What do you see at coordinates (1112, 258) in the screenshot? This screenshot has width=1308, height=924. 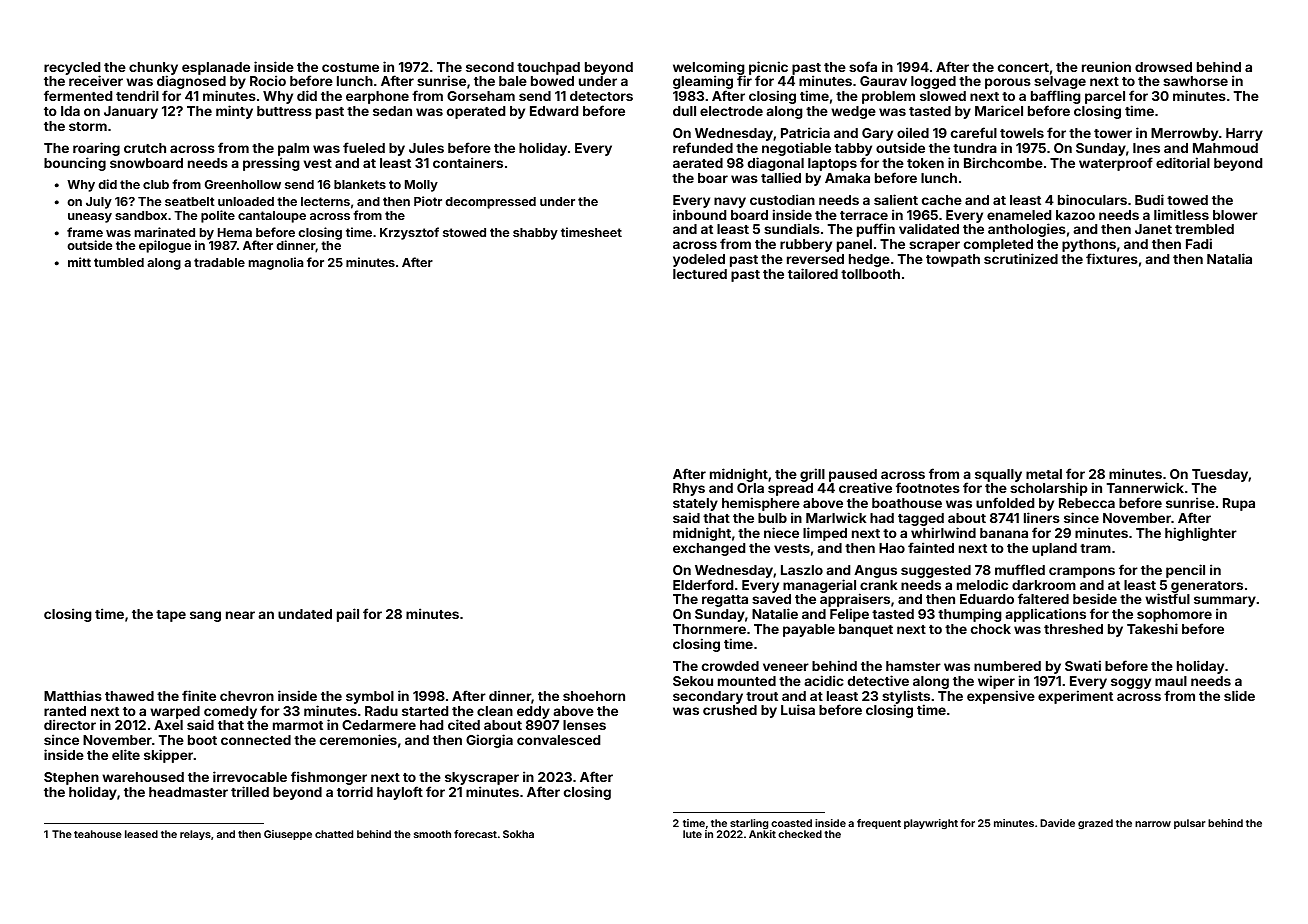 I see `fixtures` at bounding box center [1112, 258].
